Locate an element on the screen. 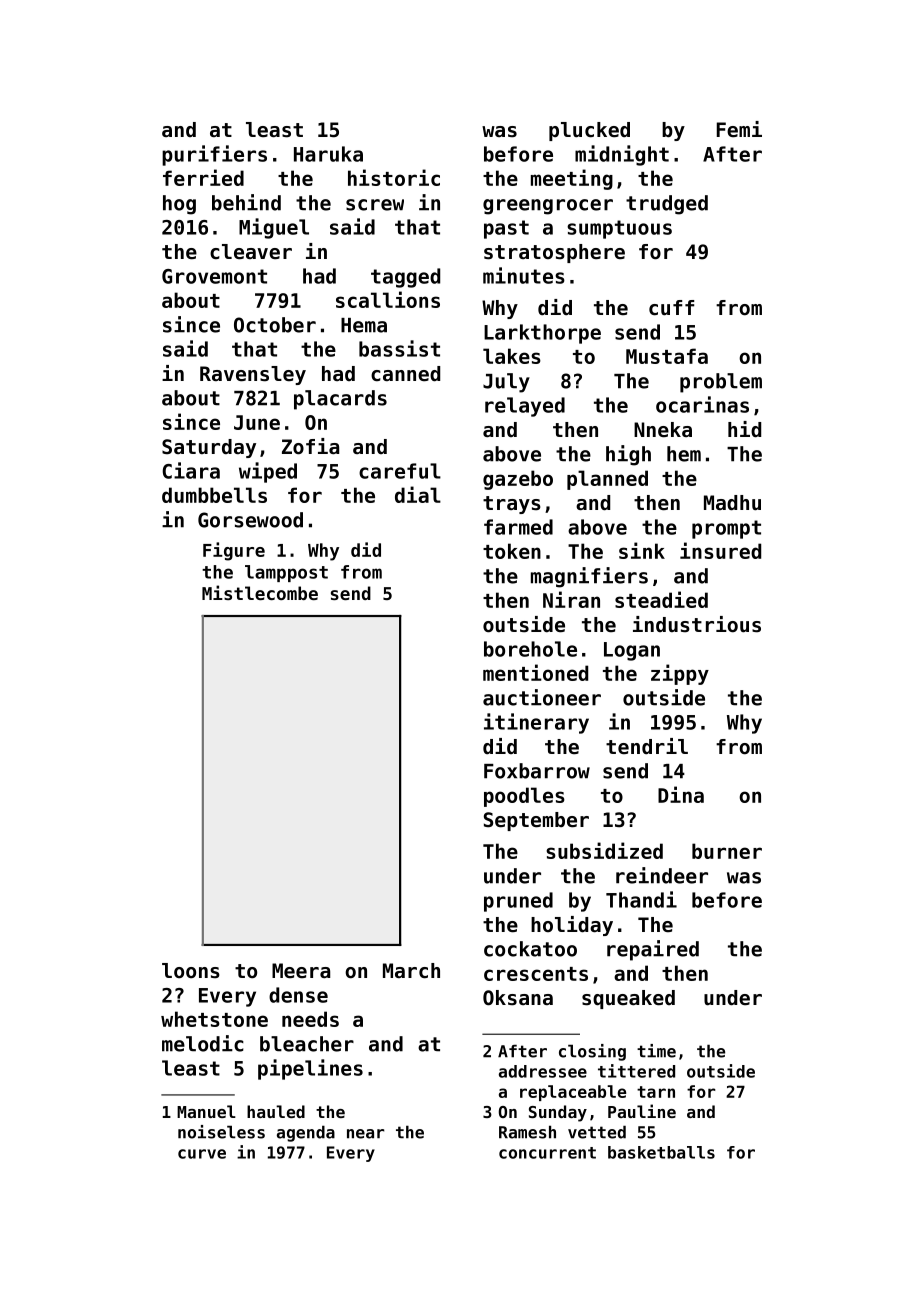 The image size is (924, 1311). Figure is located at coordinates (234, 551).
